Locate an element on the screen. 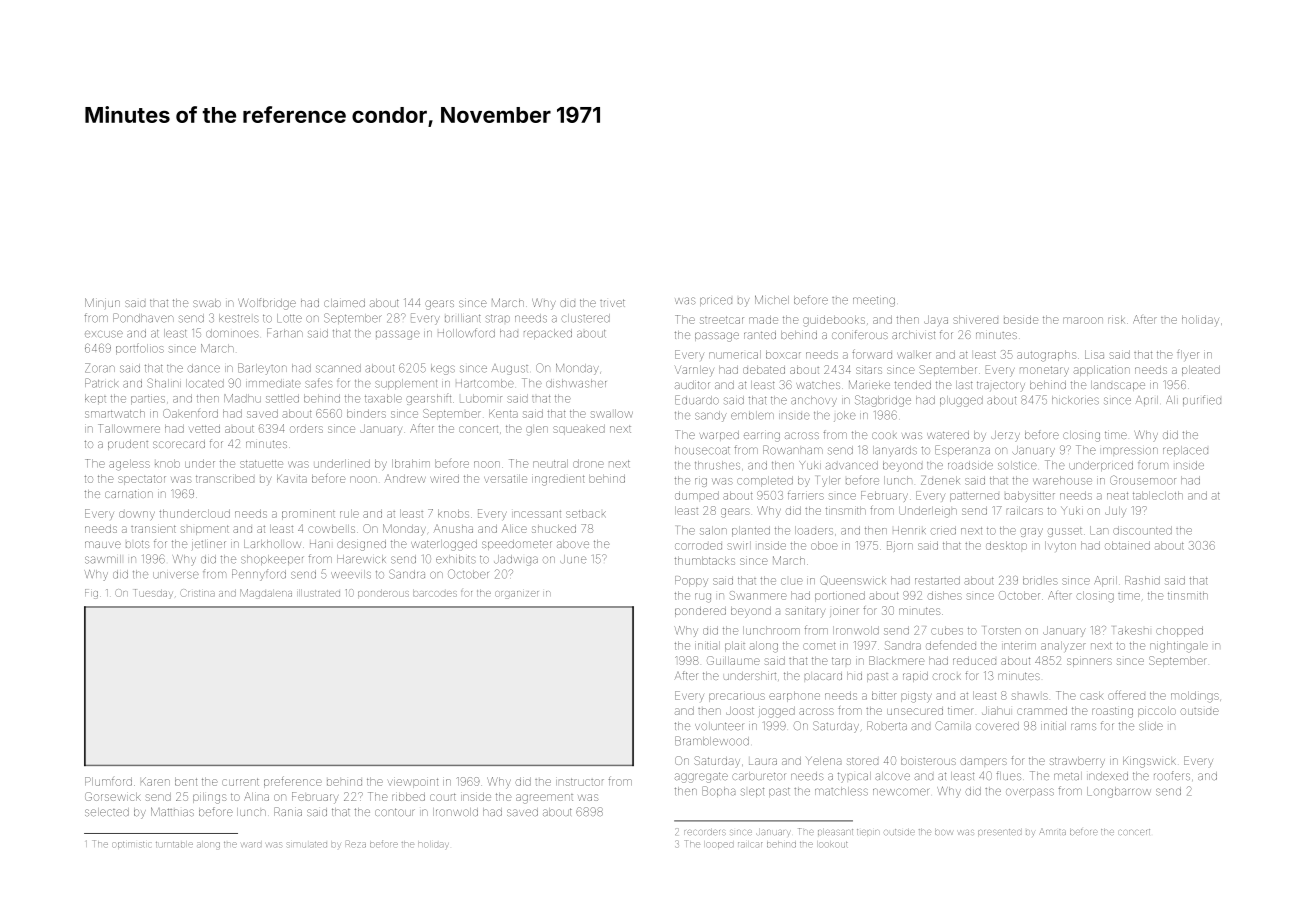 This screenshot has width=1308, height=924. designed is located at coordinates (361, 545).
